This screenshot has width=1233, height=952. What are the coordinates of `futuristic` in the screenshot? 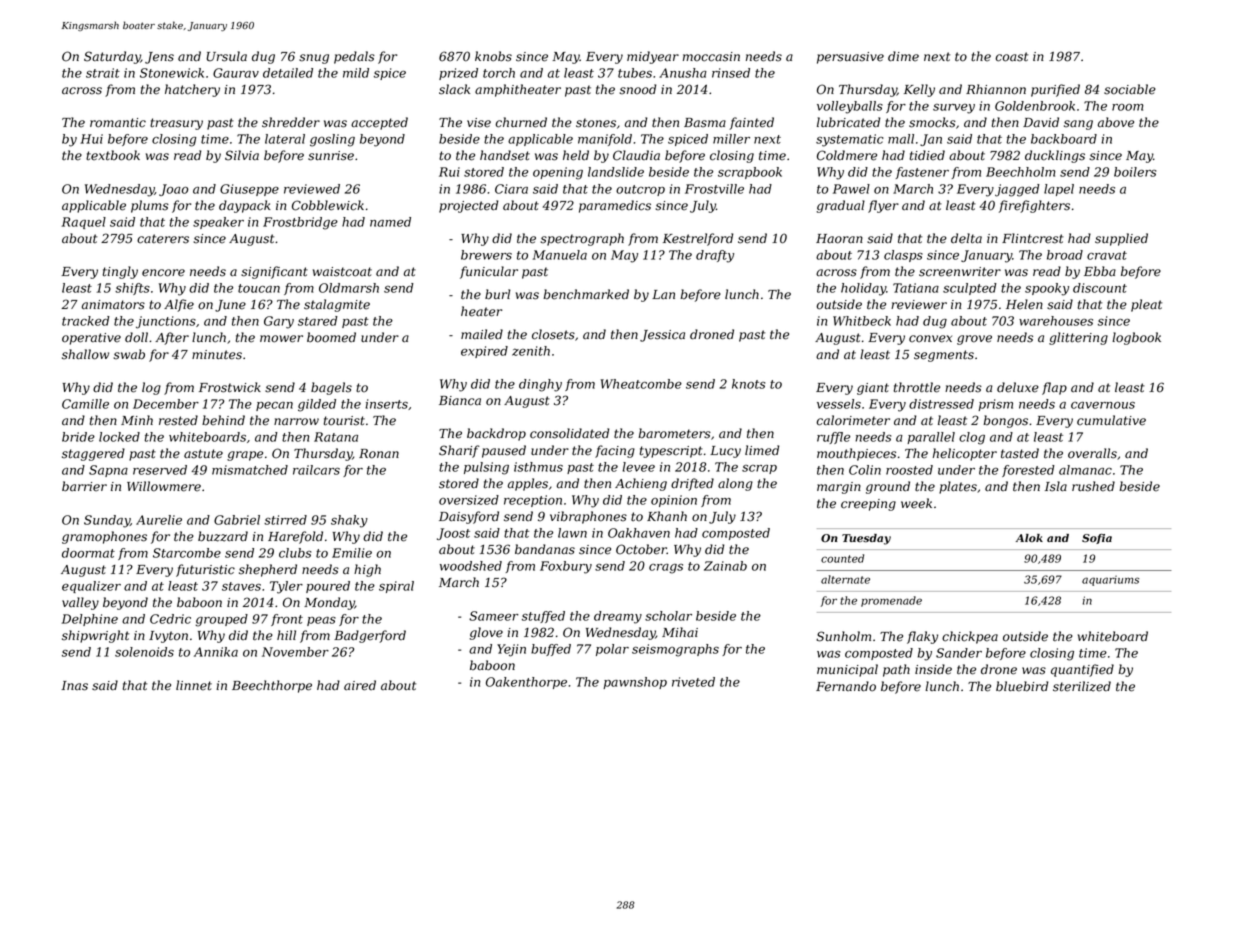 It's located at (205, 570).
